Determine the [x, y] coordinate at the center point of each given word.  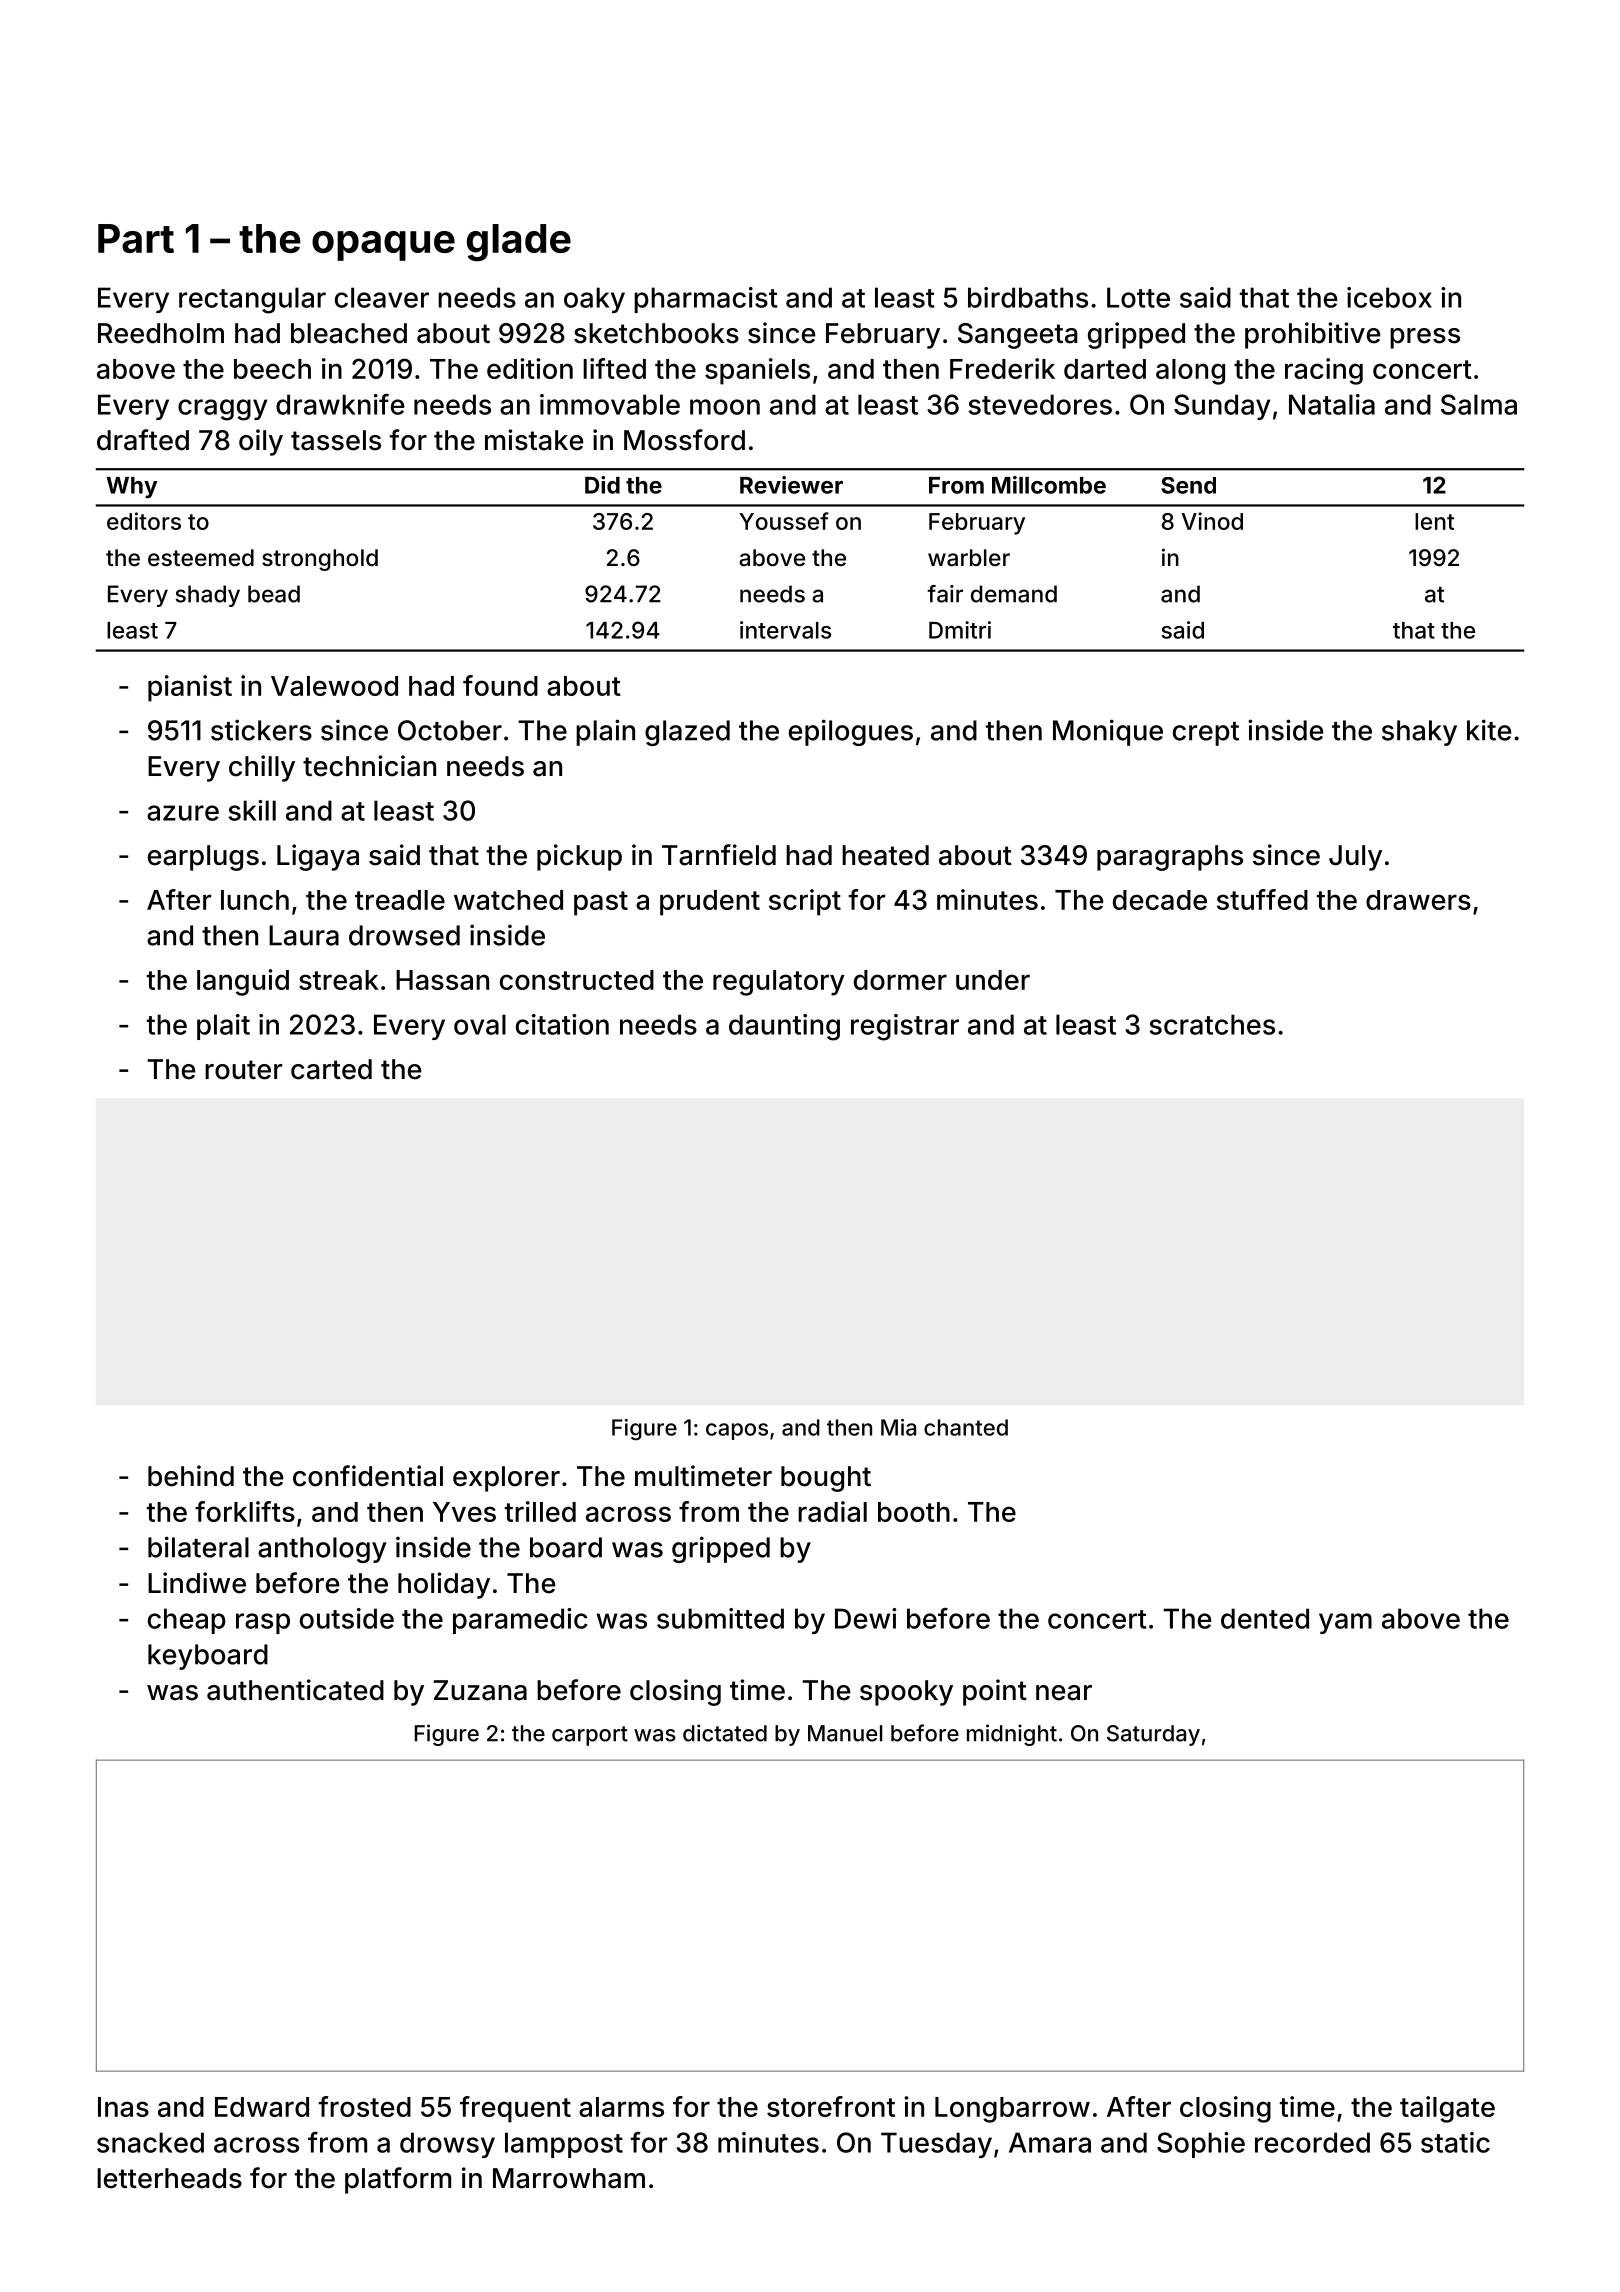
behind [191, 1476]
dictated [725, 1733]
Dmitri [960, 630]
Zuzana [480, 1690]
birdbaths [1028, 297]
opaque [383, 246]
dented [1265, 1618]
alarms [621, 2107]
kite [1489, 730]
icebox [1389, 297]
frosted [365, 2106]
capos [737, 1431]
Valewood [334, 686]
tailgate [1447, 2109]
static [1455, 2142]
